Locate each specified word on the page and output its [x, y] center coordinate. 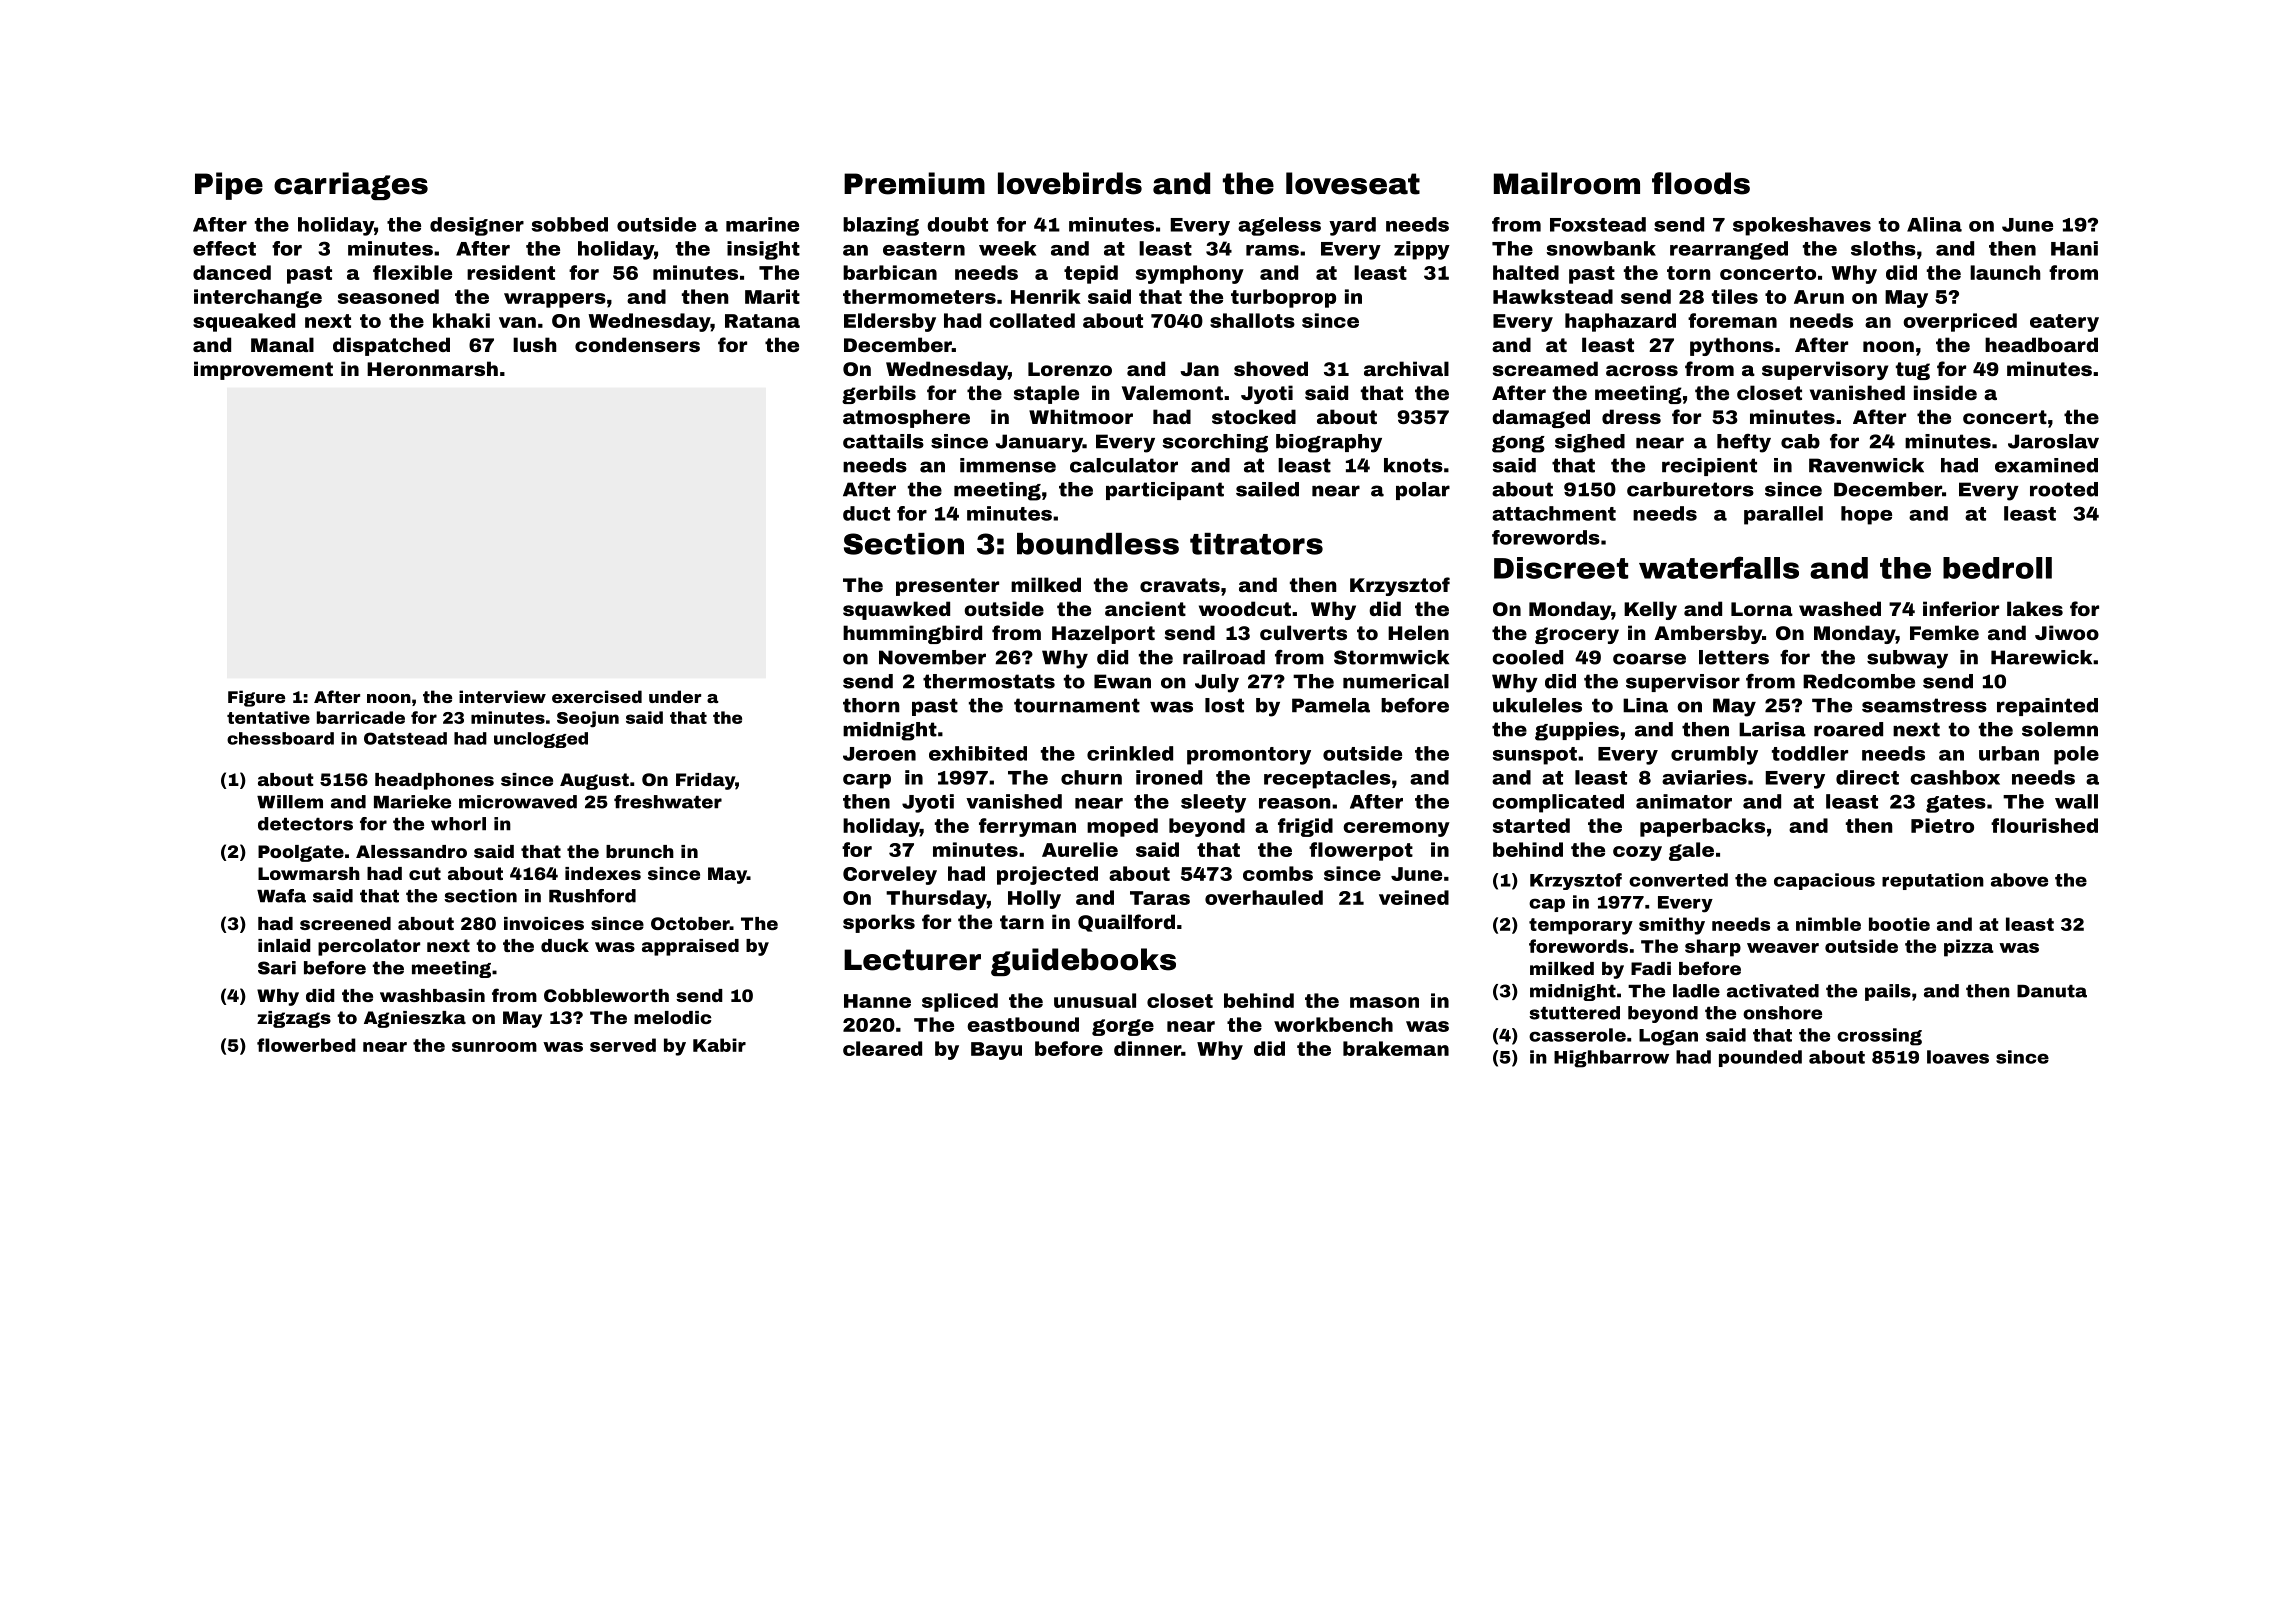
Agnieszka [415, 1019]
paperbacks [1702, 827]
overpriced [1960, 322]
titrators [1256, 544]
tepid [1091, 274]
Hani [2074, 248]
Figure [256, 698]
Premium [914, 183]
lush [535, 344]
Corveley [890, 875]
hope [1866, 515]
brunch [640, 851]
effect [224, 248]
